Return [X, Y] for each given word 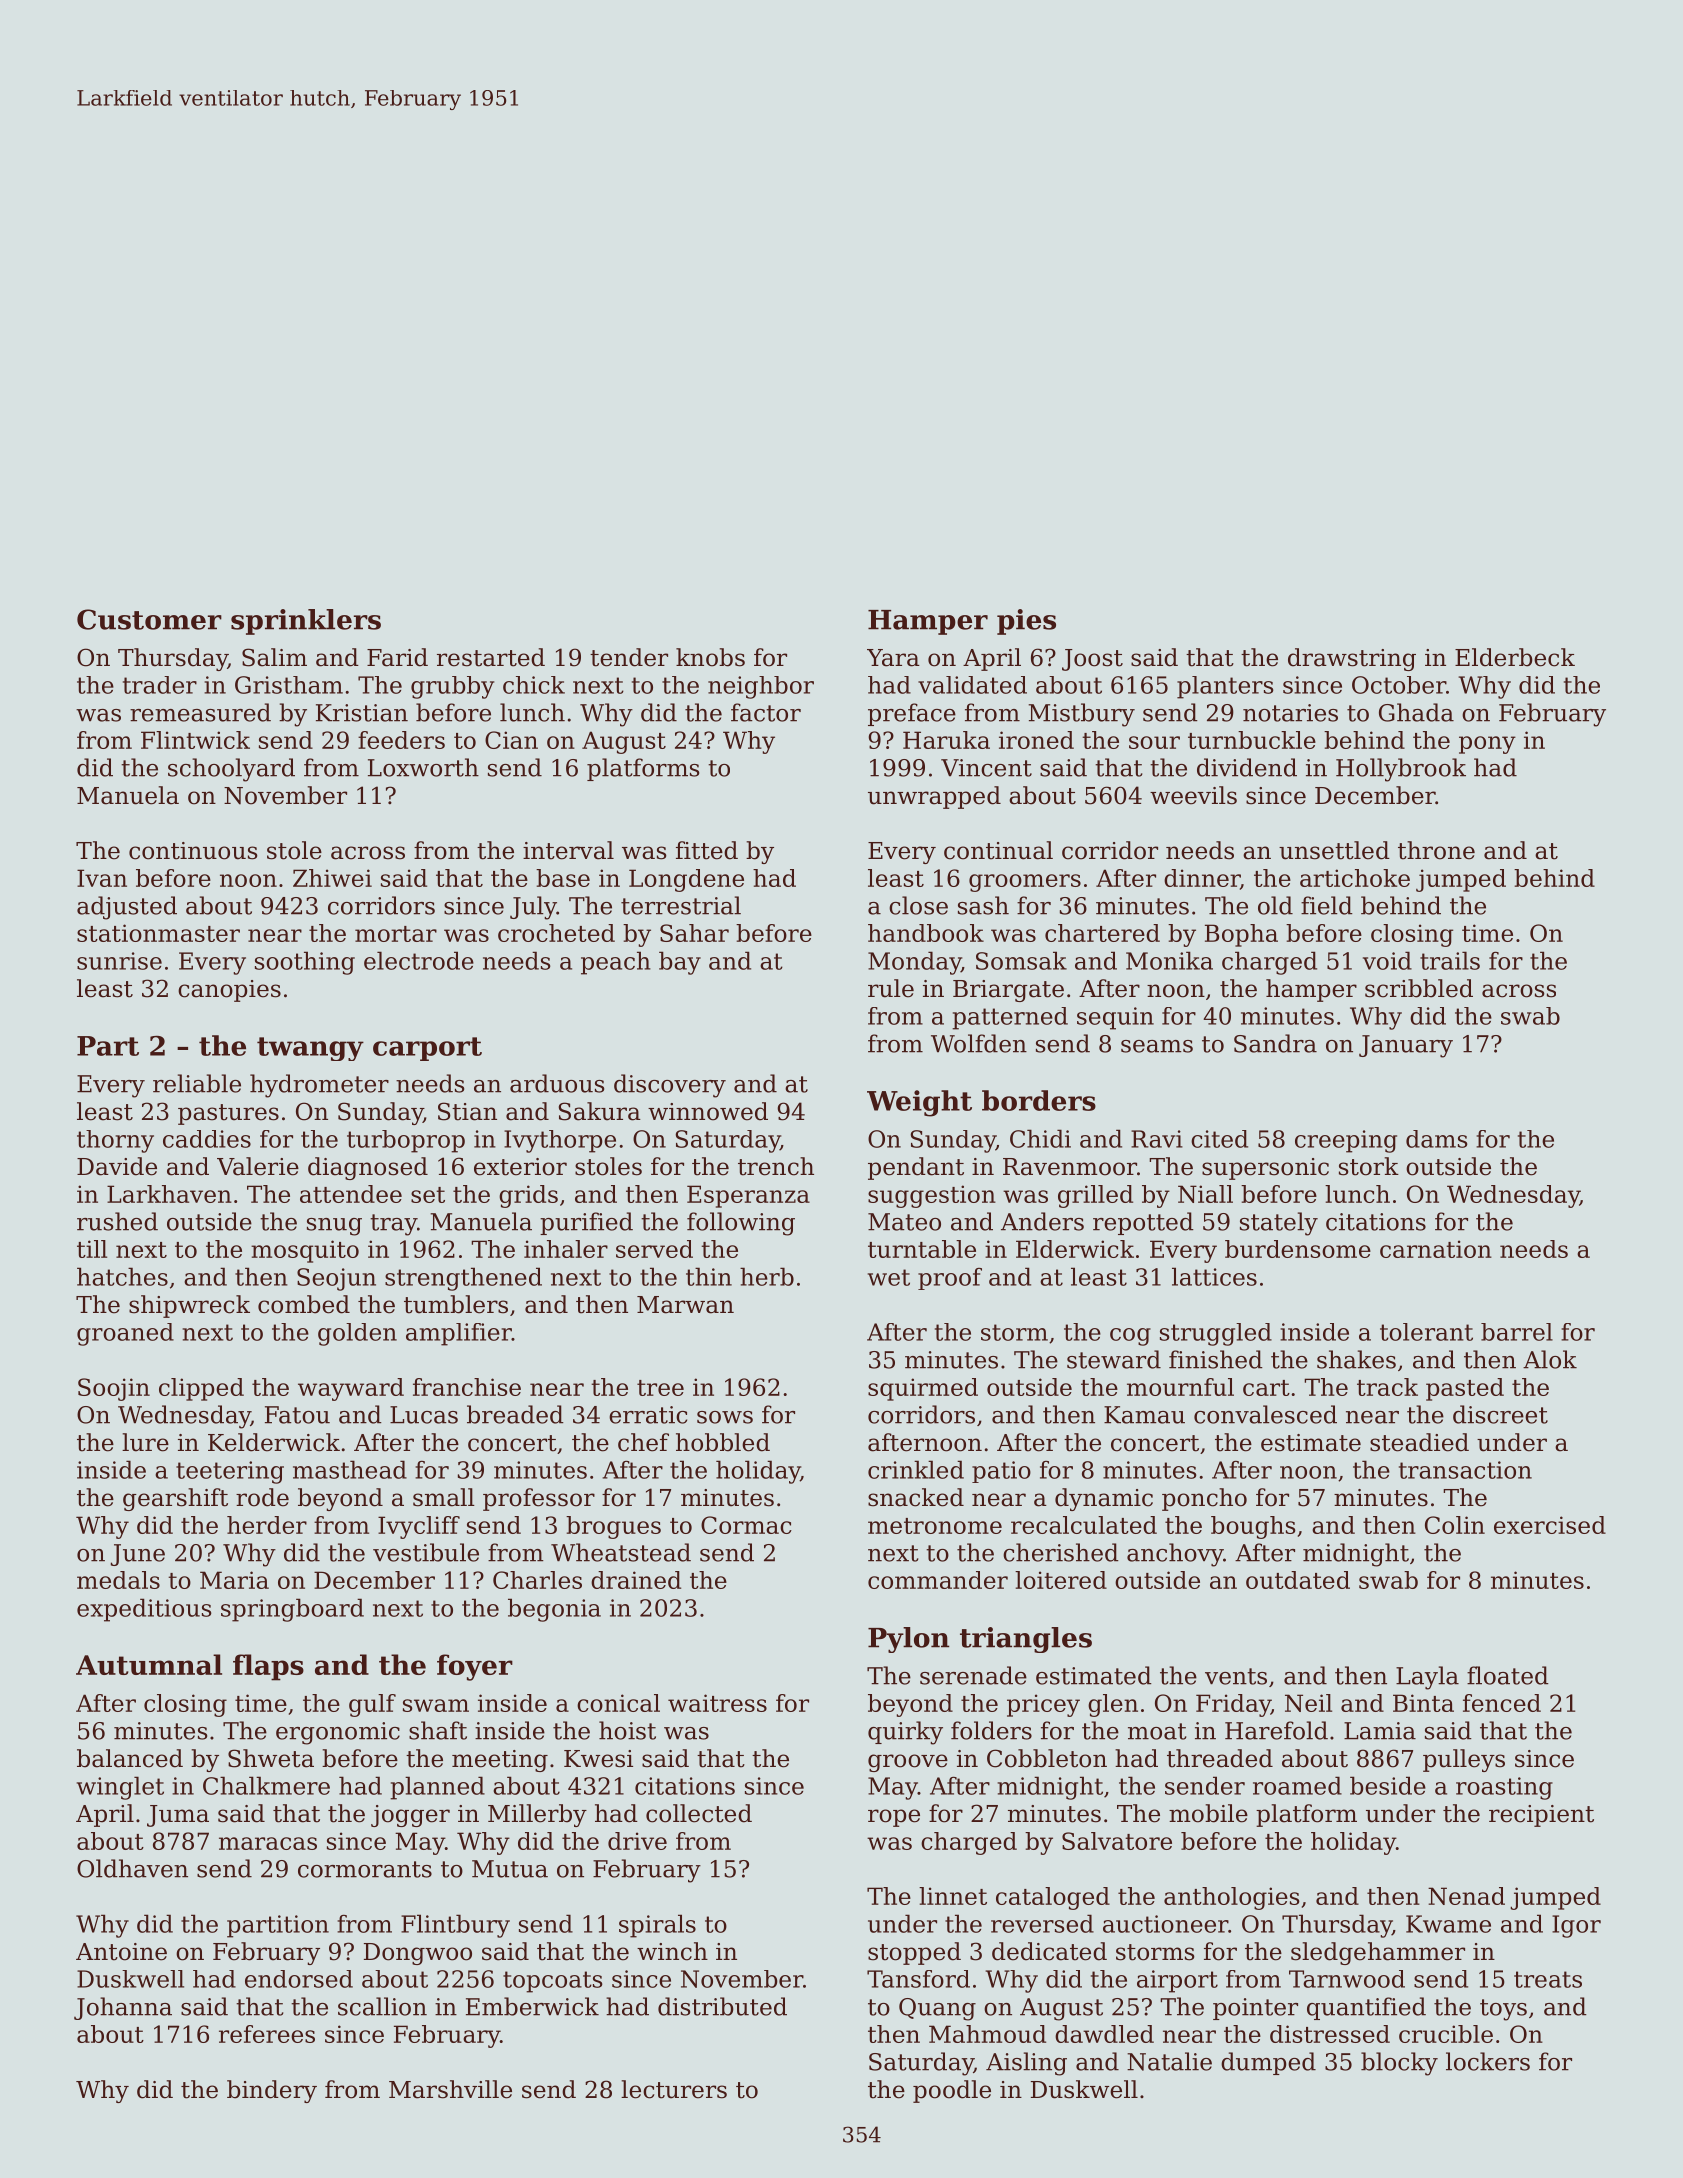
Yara [893, 658]
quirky [905, 1733]
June [138, 1555]
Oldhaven [132, 1868]
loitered [1061, 1580]
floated [1508, 1675]
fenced [1502, 1703]
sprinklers [306, 622]
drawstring [1352, 659]
